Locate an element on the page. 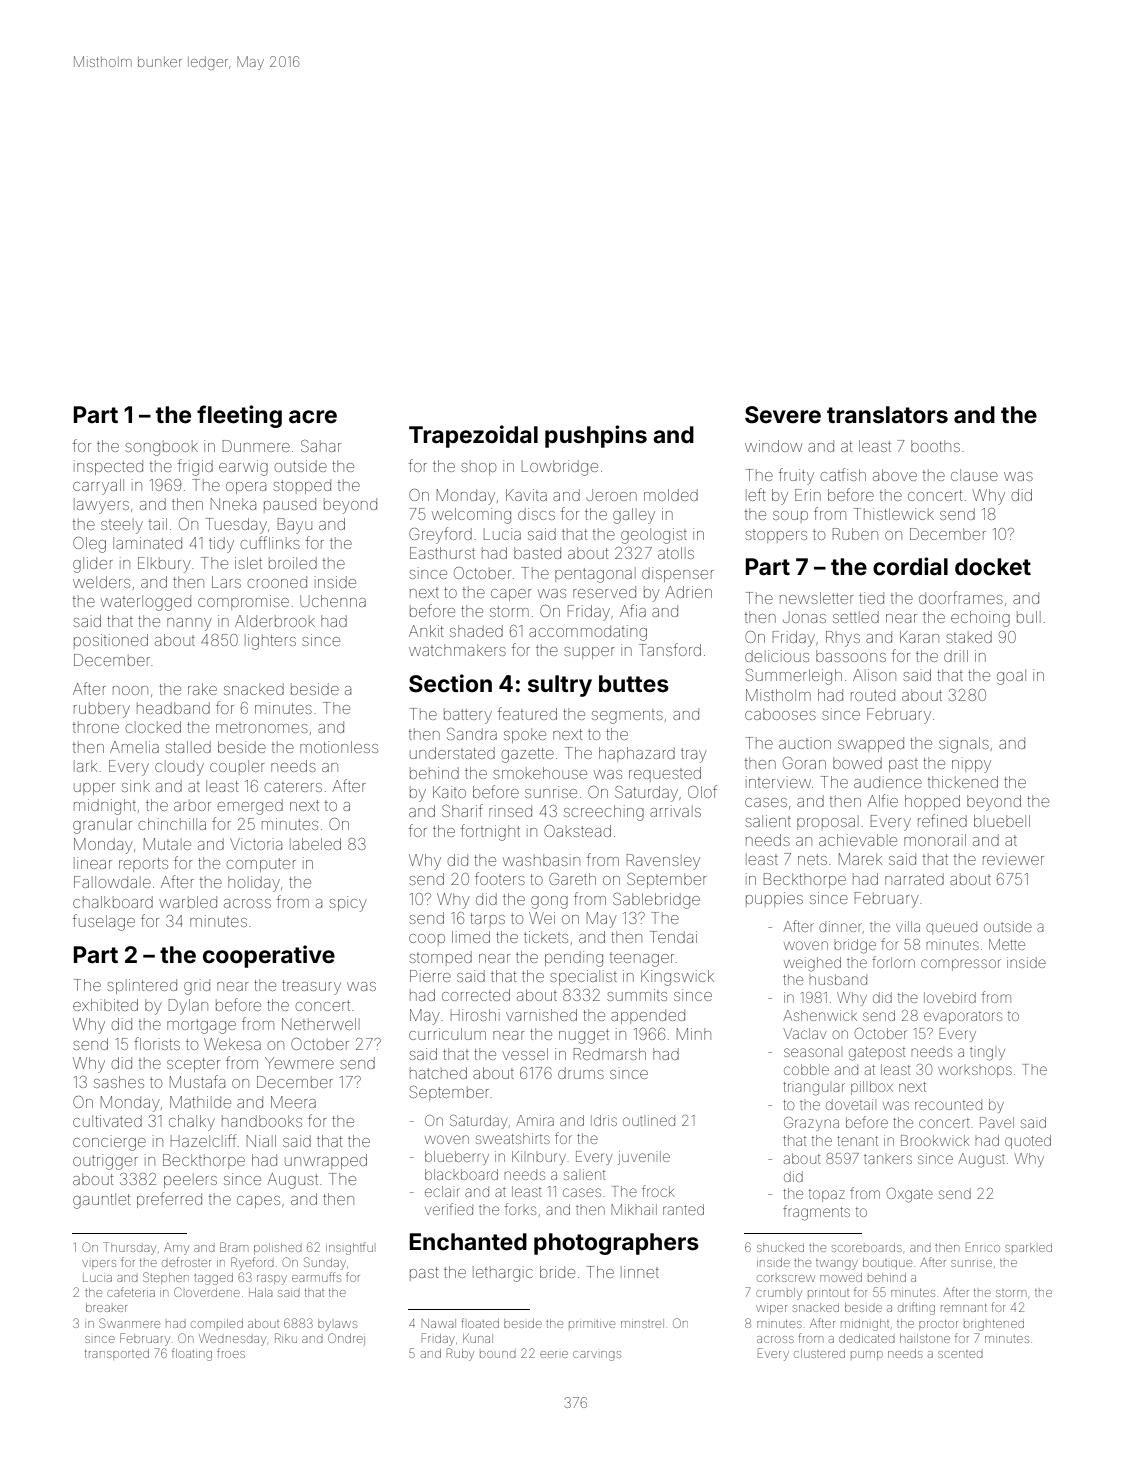  watchmakers is located at coordinates (457, 650).
